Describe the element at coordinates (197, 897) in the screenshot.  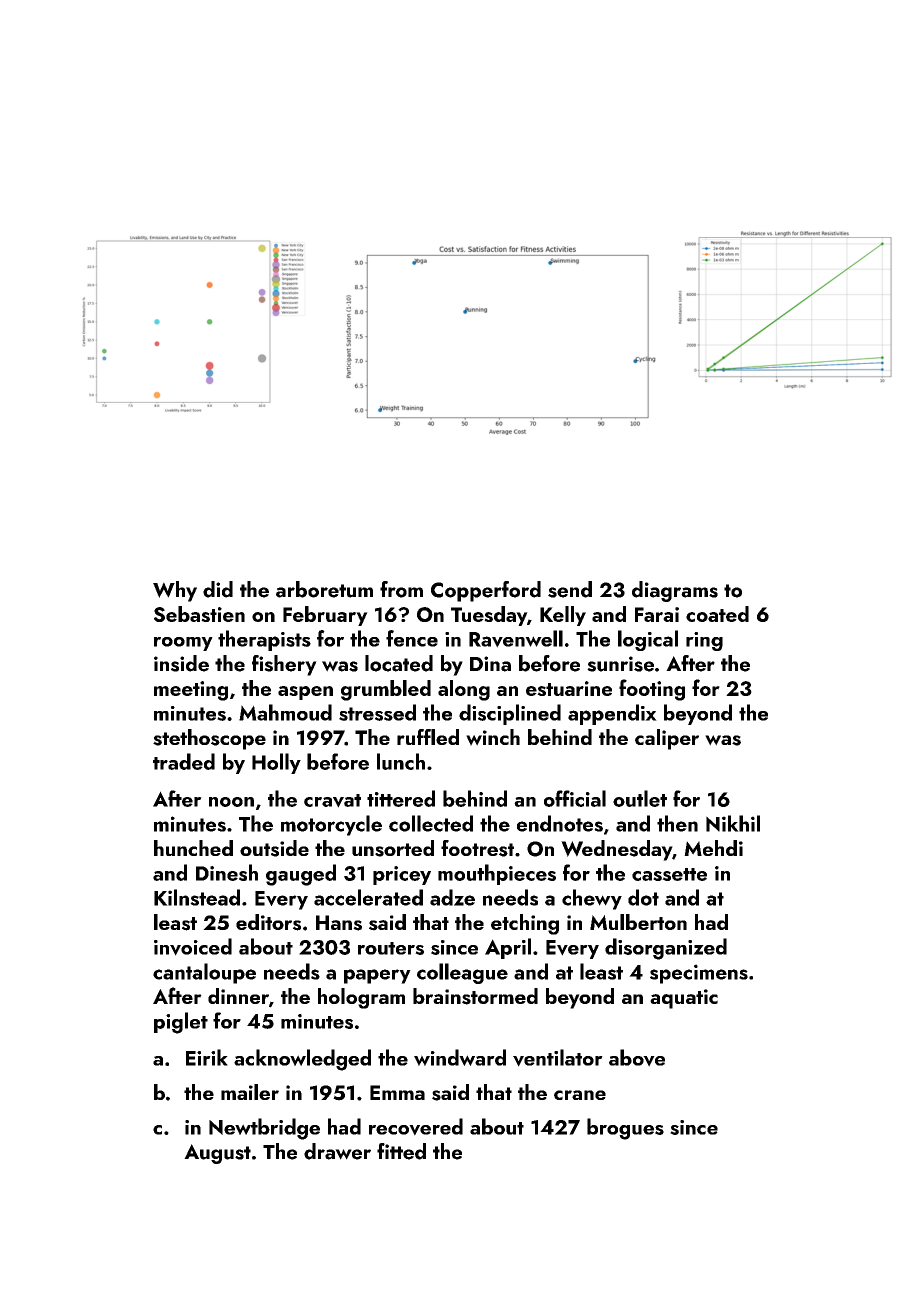
I see `Kilnstead` at that location.
